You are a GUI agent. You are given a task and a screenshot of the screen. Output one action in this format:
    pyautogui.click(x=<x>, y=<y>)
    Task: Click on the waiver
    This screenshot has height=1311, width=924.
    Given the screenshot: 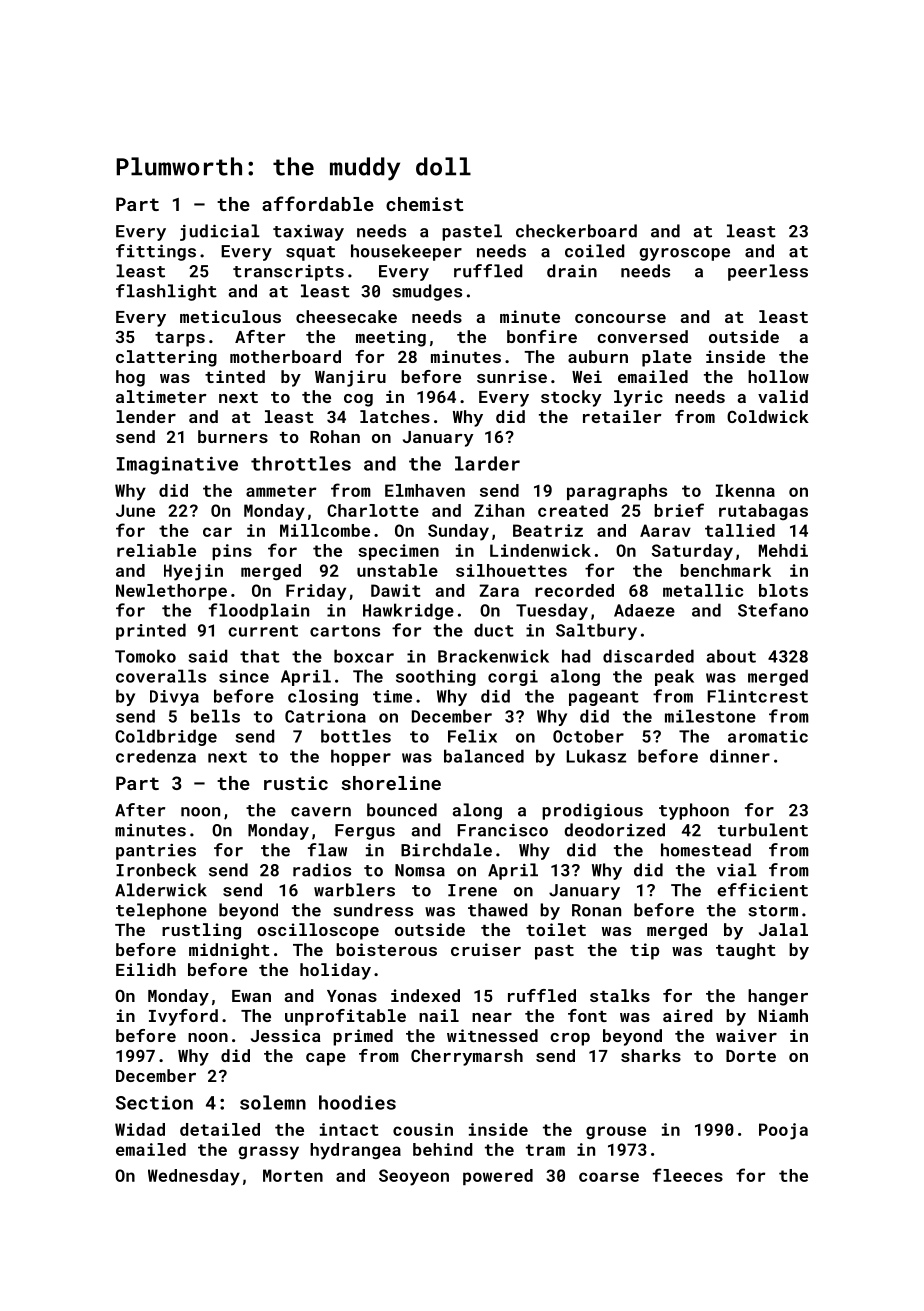 What is the action you would take?
    pyautogui.click(x=746, y=1035)
